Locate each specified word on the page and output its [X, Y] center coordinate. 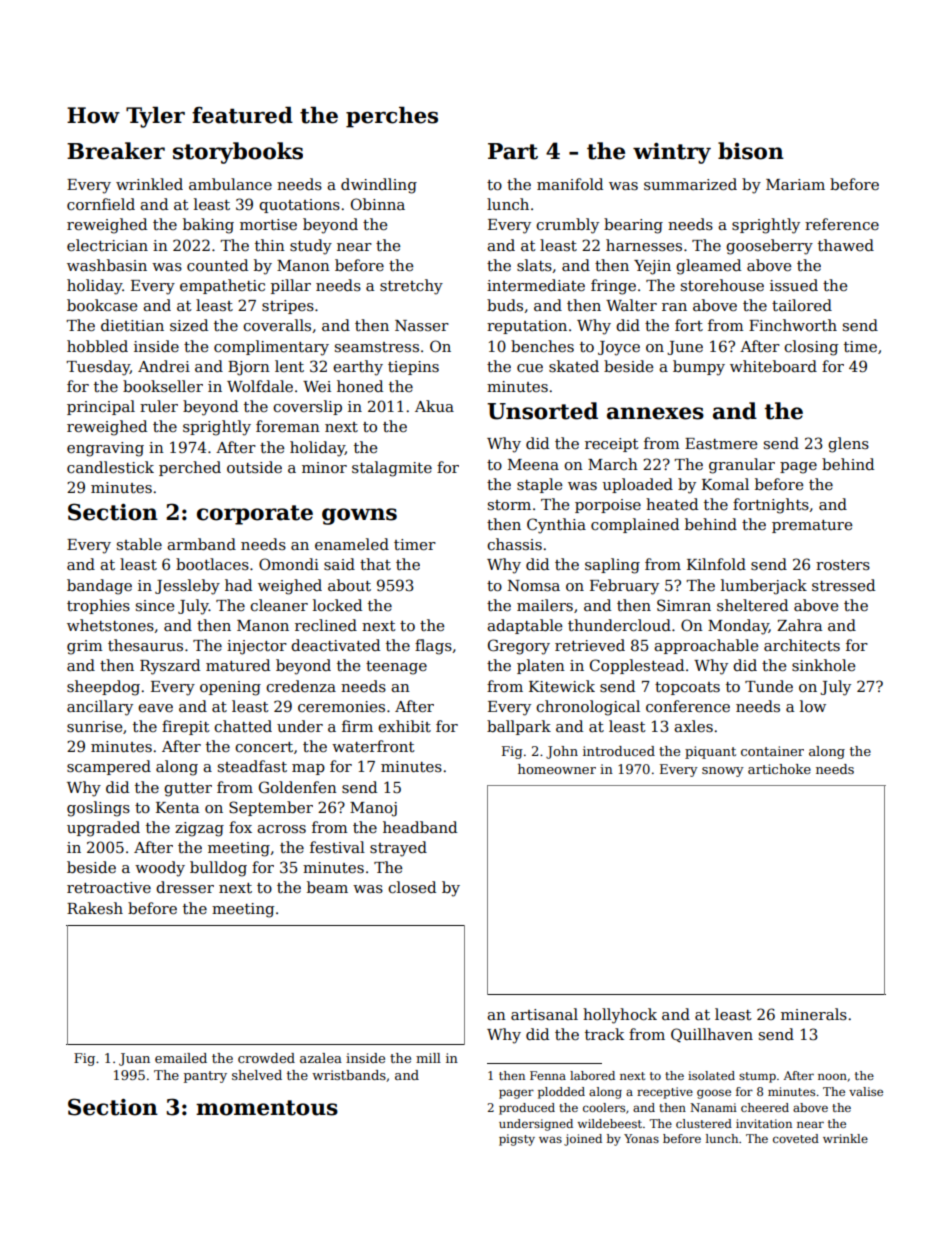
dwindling [379, 186]
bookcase [102, 305]
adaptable [524, 626]
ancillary [100, 708]
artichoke [779, 769]
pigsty [517, 1140]
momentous [267, 1108]
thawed [846, 245]
